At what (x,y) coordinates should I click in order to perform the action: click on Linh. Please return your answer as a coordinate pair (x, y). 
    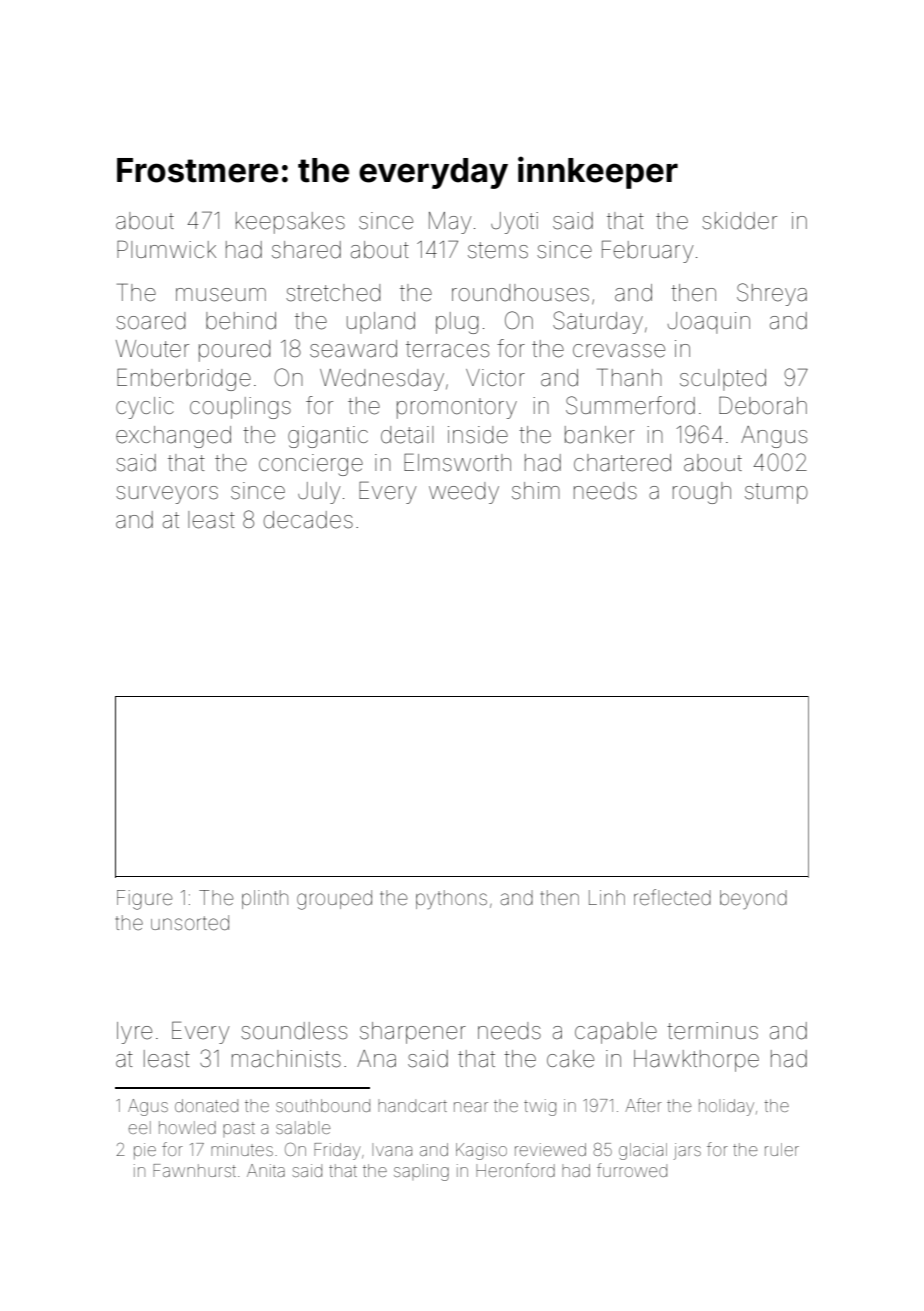
    Looking at the image, I should click on (607, 897).
